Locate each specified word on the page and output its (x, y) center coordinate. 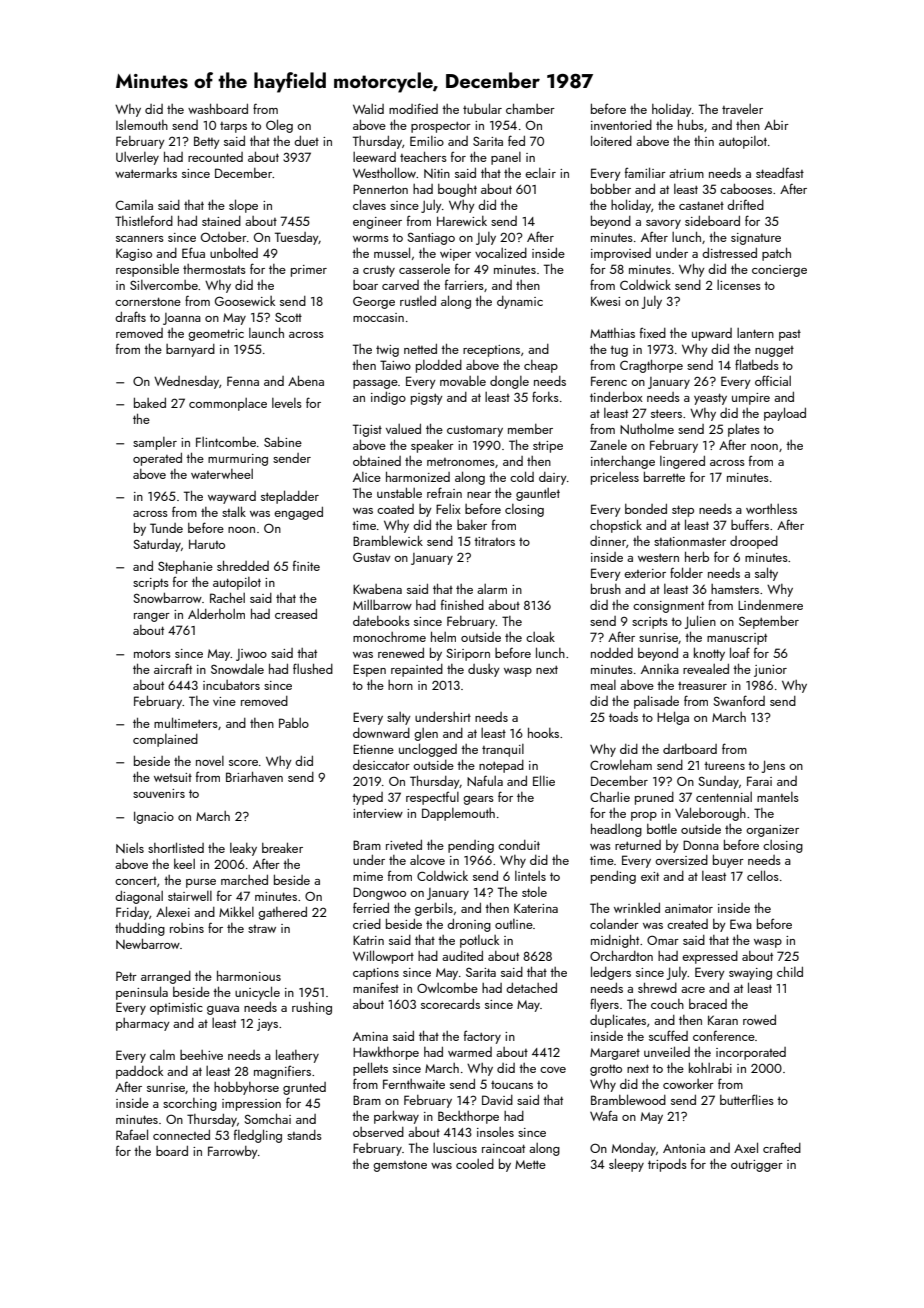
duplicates (618, 1021)
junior (770, 671)
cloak (540, 636)
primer (309, 271)
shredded (243, 566)
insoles (495, 1132)
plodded (439, 366)
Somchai (267, 1119)
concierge (779, 271)
